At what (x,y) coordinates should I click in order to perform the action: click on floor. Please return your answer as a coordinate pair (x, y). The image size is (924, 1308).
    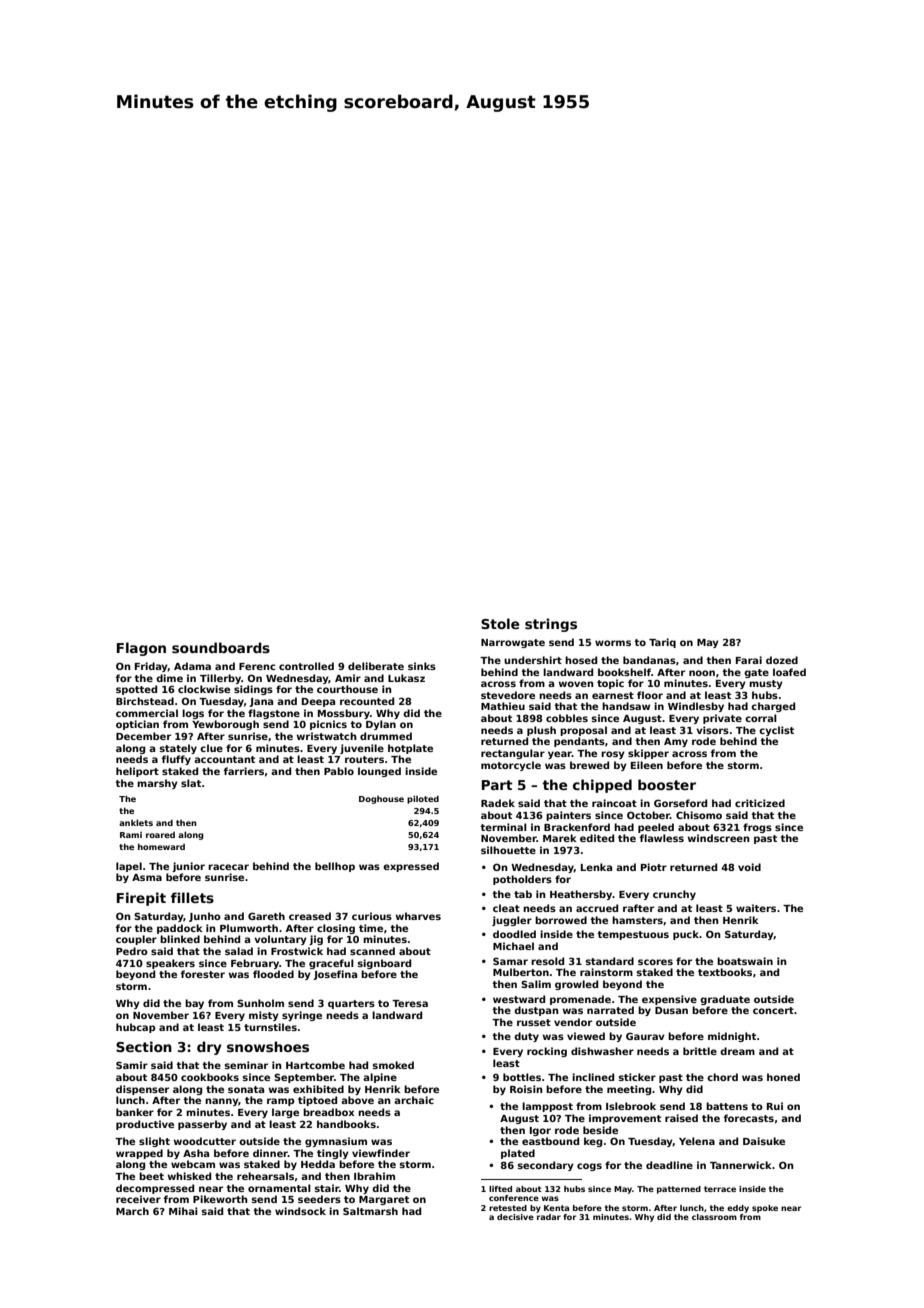
    Looking at the image, I should click on (650, 695).
